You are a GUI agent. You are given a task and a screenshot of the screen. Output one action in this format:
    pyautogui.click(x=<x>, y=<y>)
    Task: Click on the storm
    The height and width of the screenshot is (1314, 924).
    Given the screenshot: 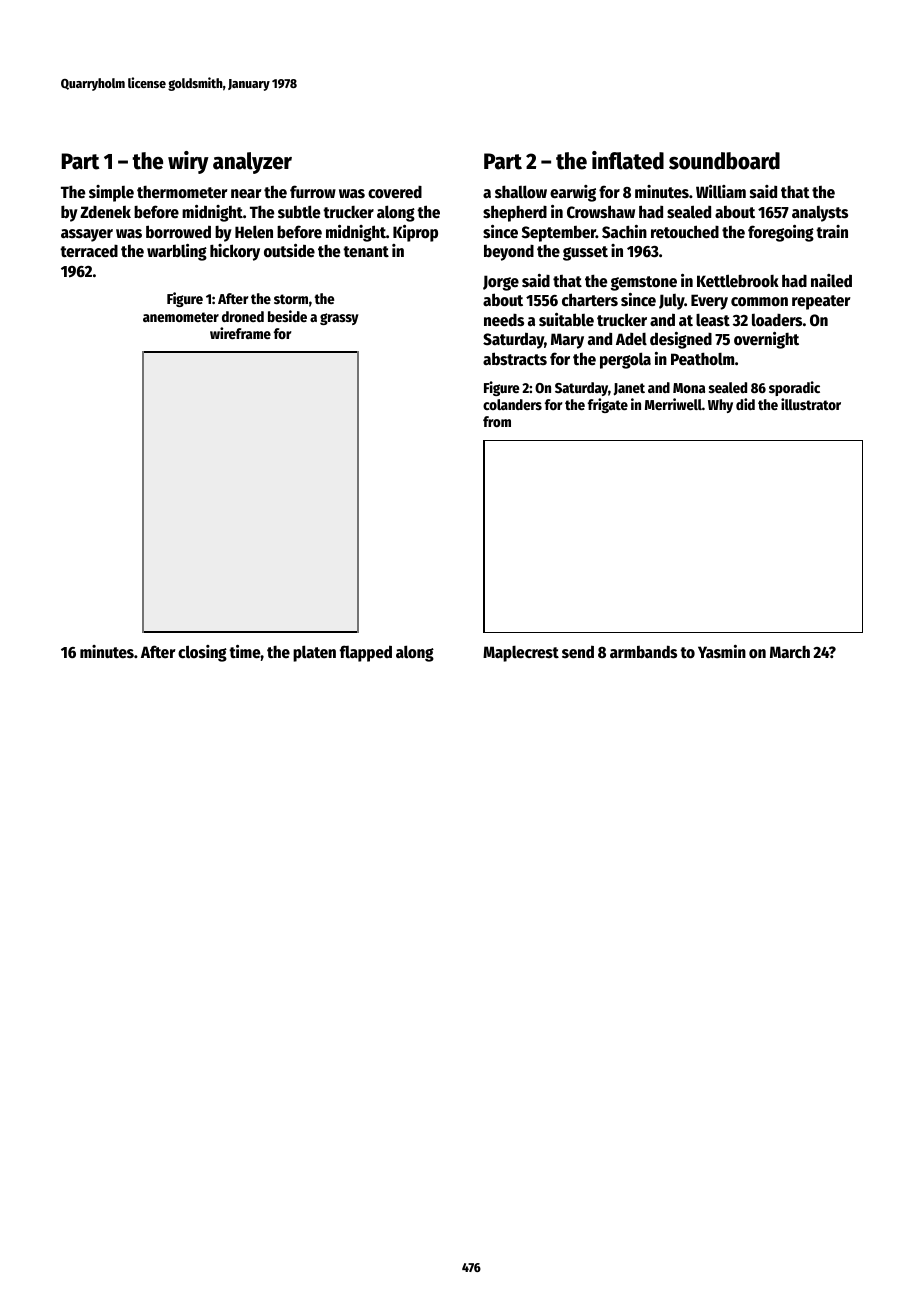 What is the action you would take?
    pyautogui.click(x=291, y=299)
